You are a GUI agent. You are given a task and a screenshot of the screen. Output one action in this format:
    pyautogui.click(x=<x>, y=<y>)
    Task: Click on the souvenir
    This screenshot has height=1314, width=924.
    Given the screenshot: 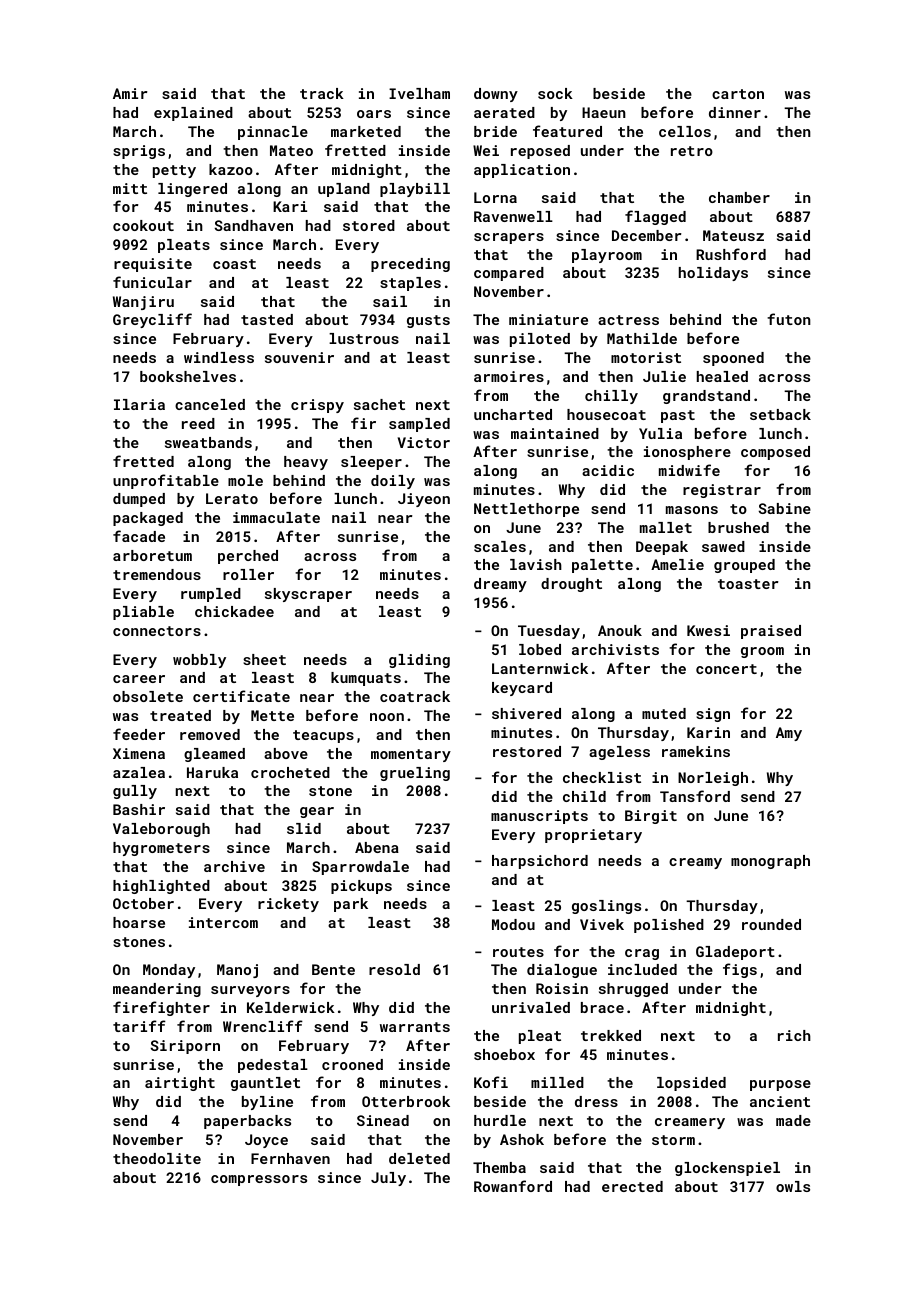 What is the action you would take?
    pyautogui.click(x=299, y=357)
